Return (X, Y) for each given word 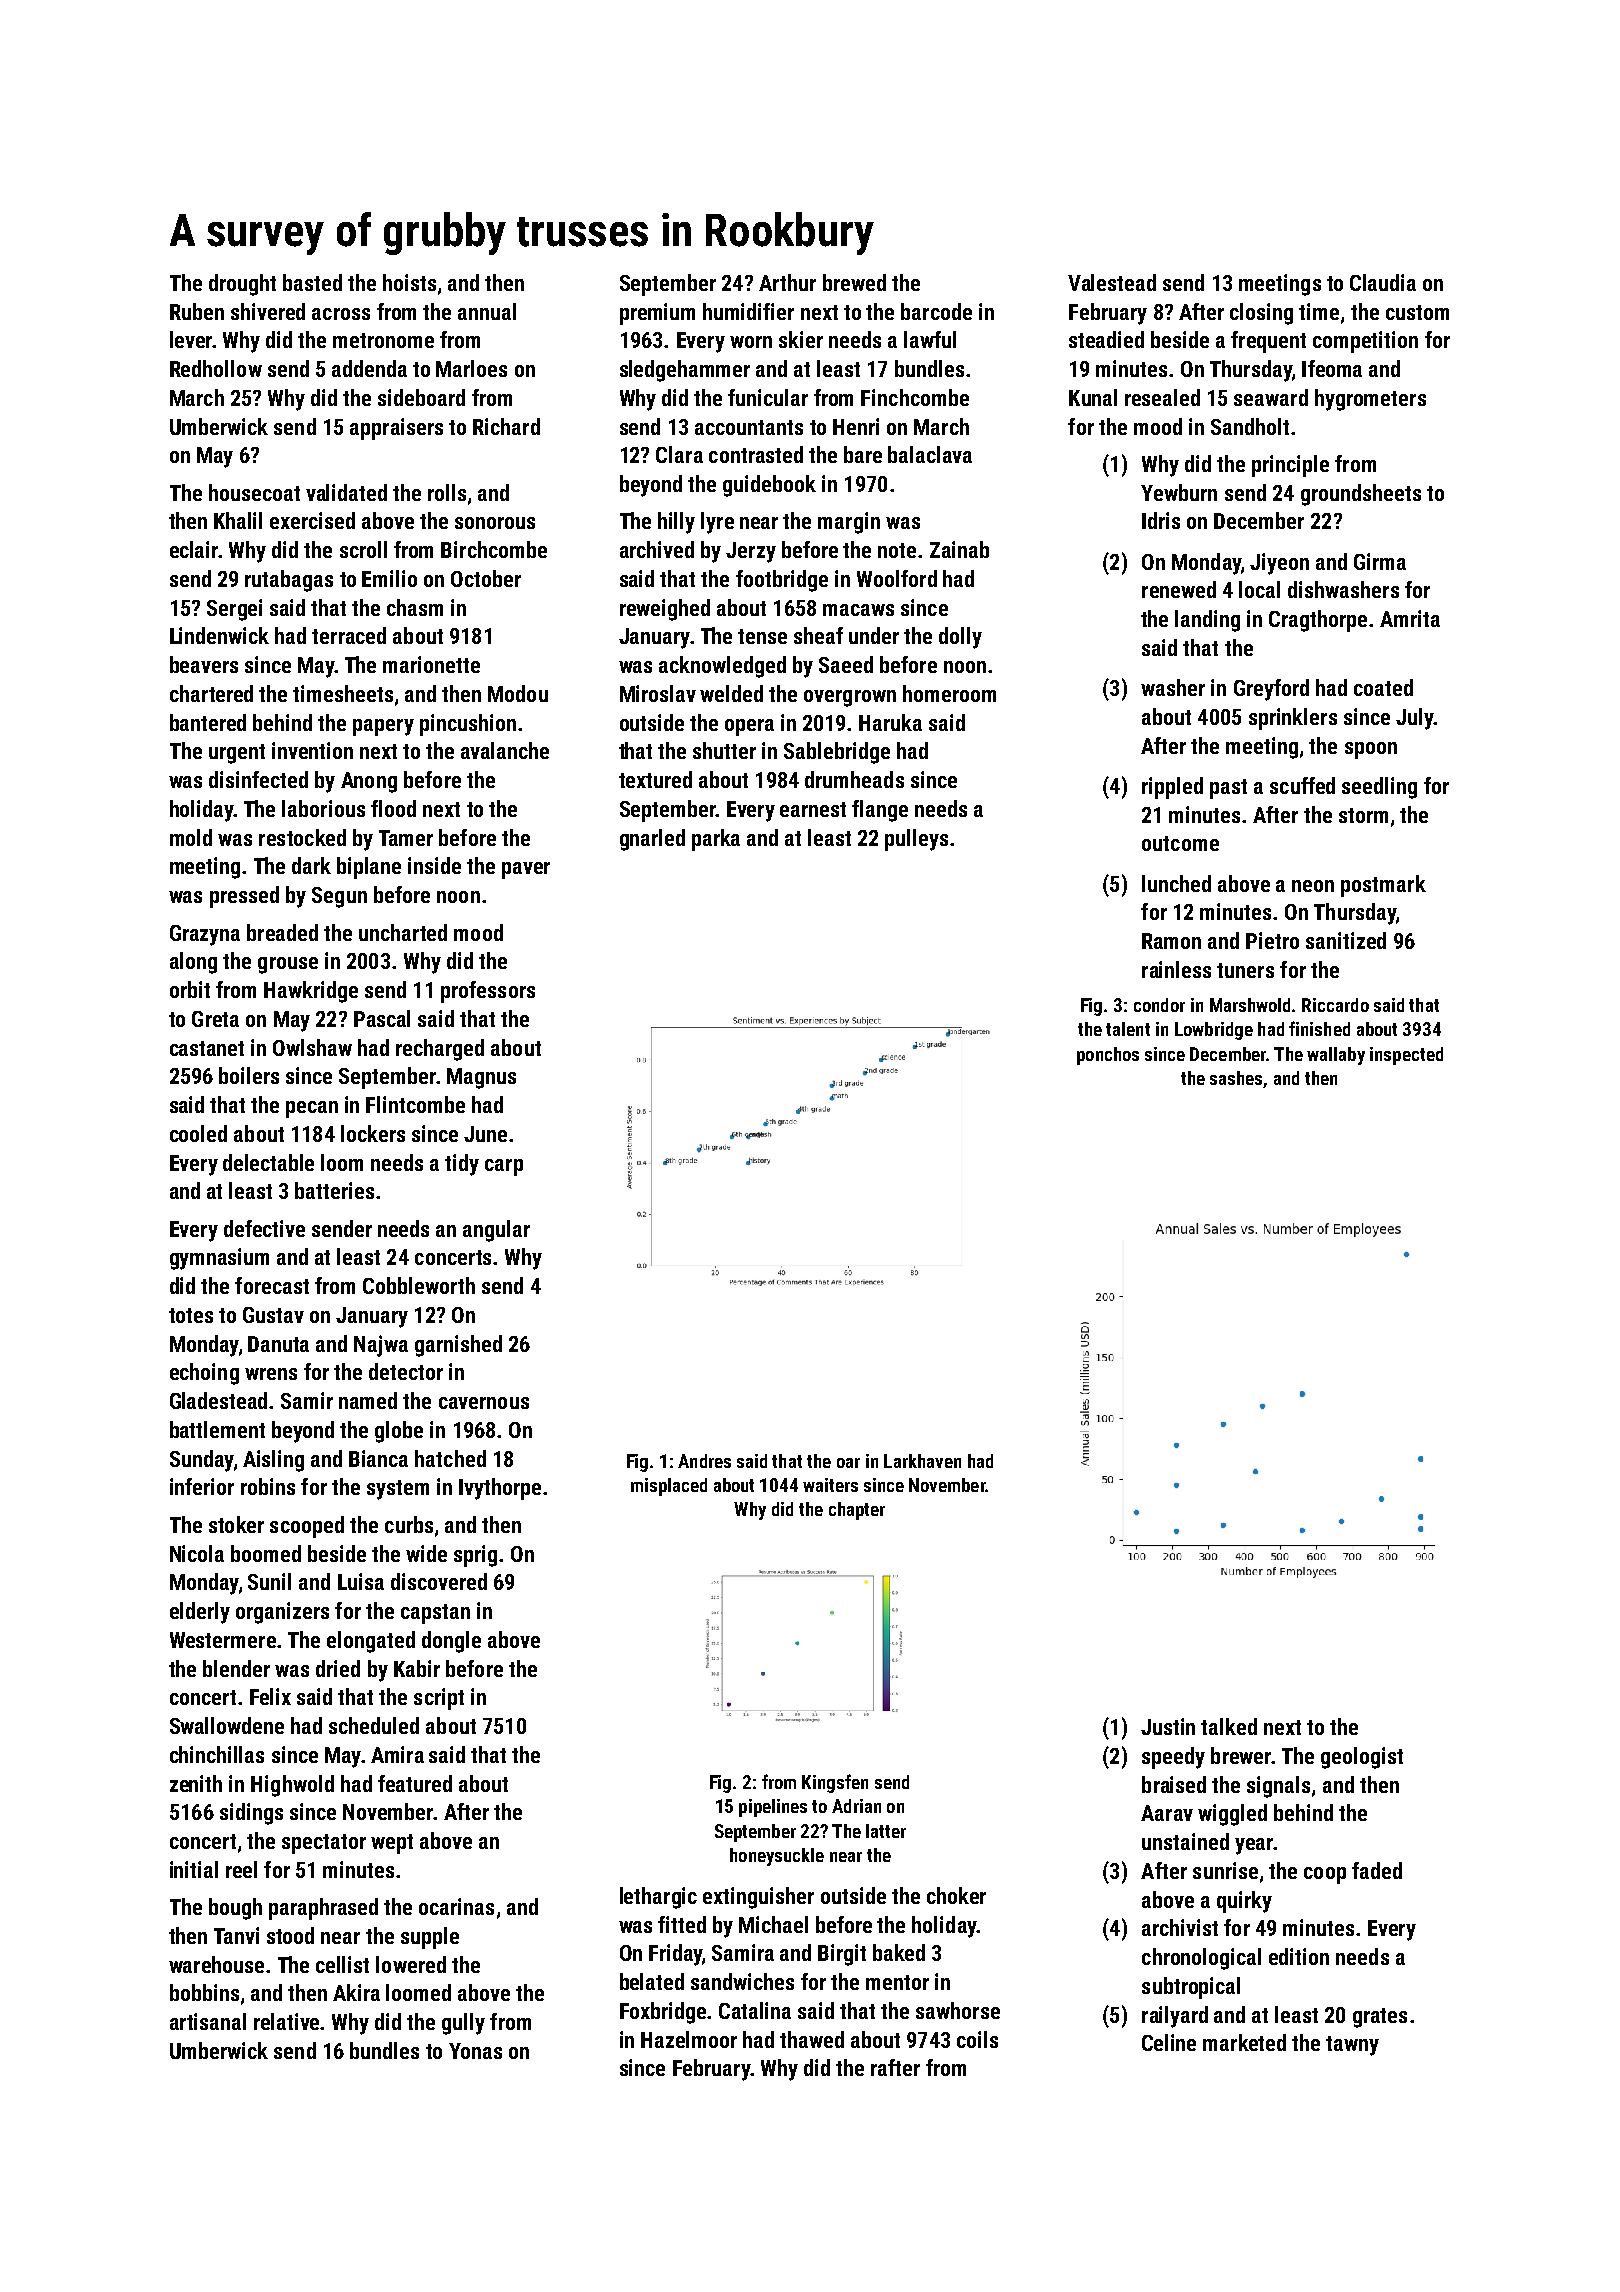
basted (312, 282)
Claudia (1383, 282)
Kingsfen (835, 1783)
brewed (854, 282)
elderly (200, 1613)
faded (1377, 1870)
